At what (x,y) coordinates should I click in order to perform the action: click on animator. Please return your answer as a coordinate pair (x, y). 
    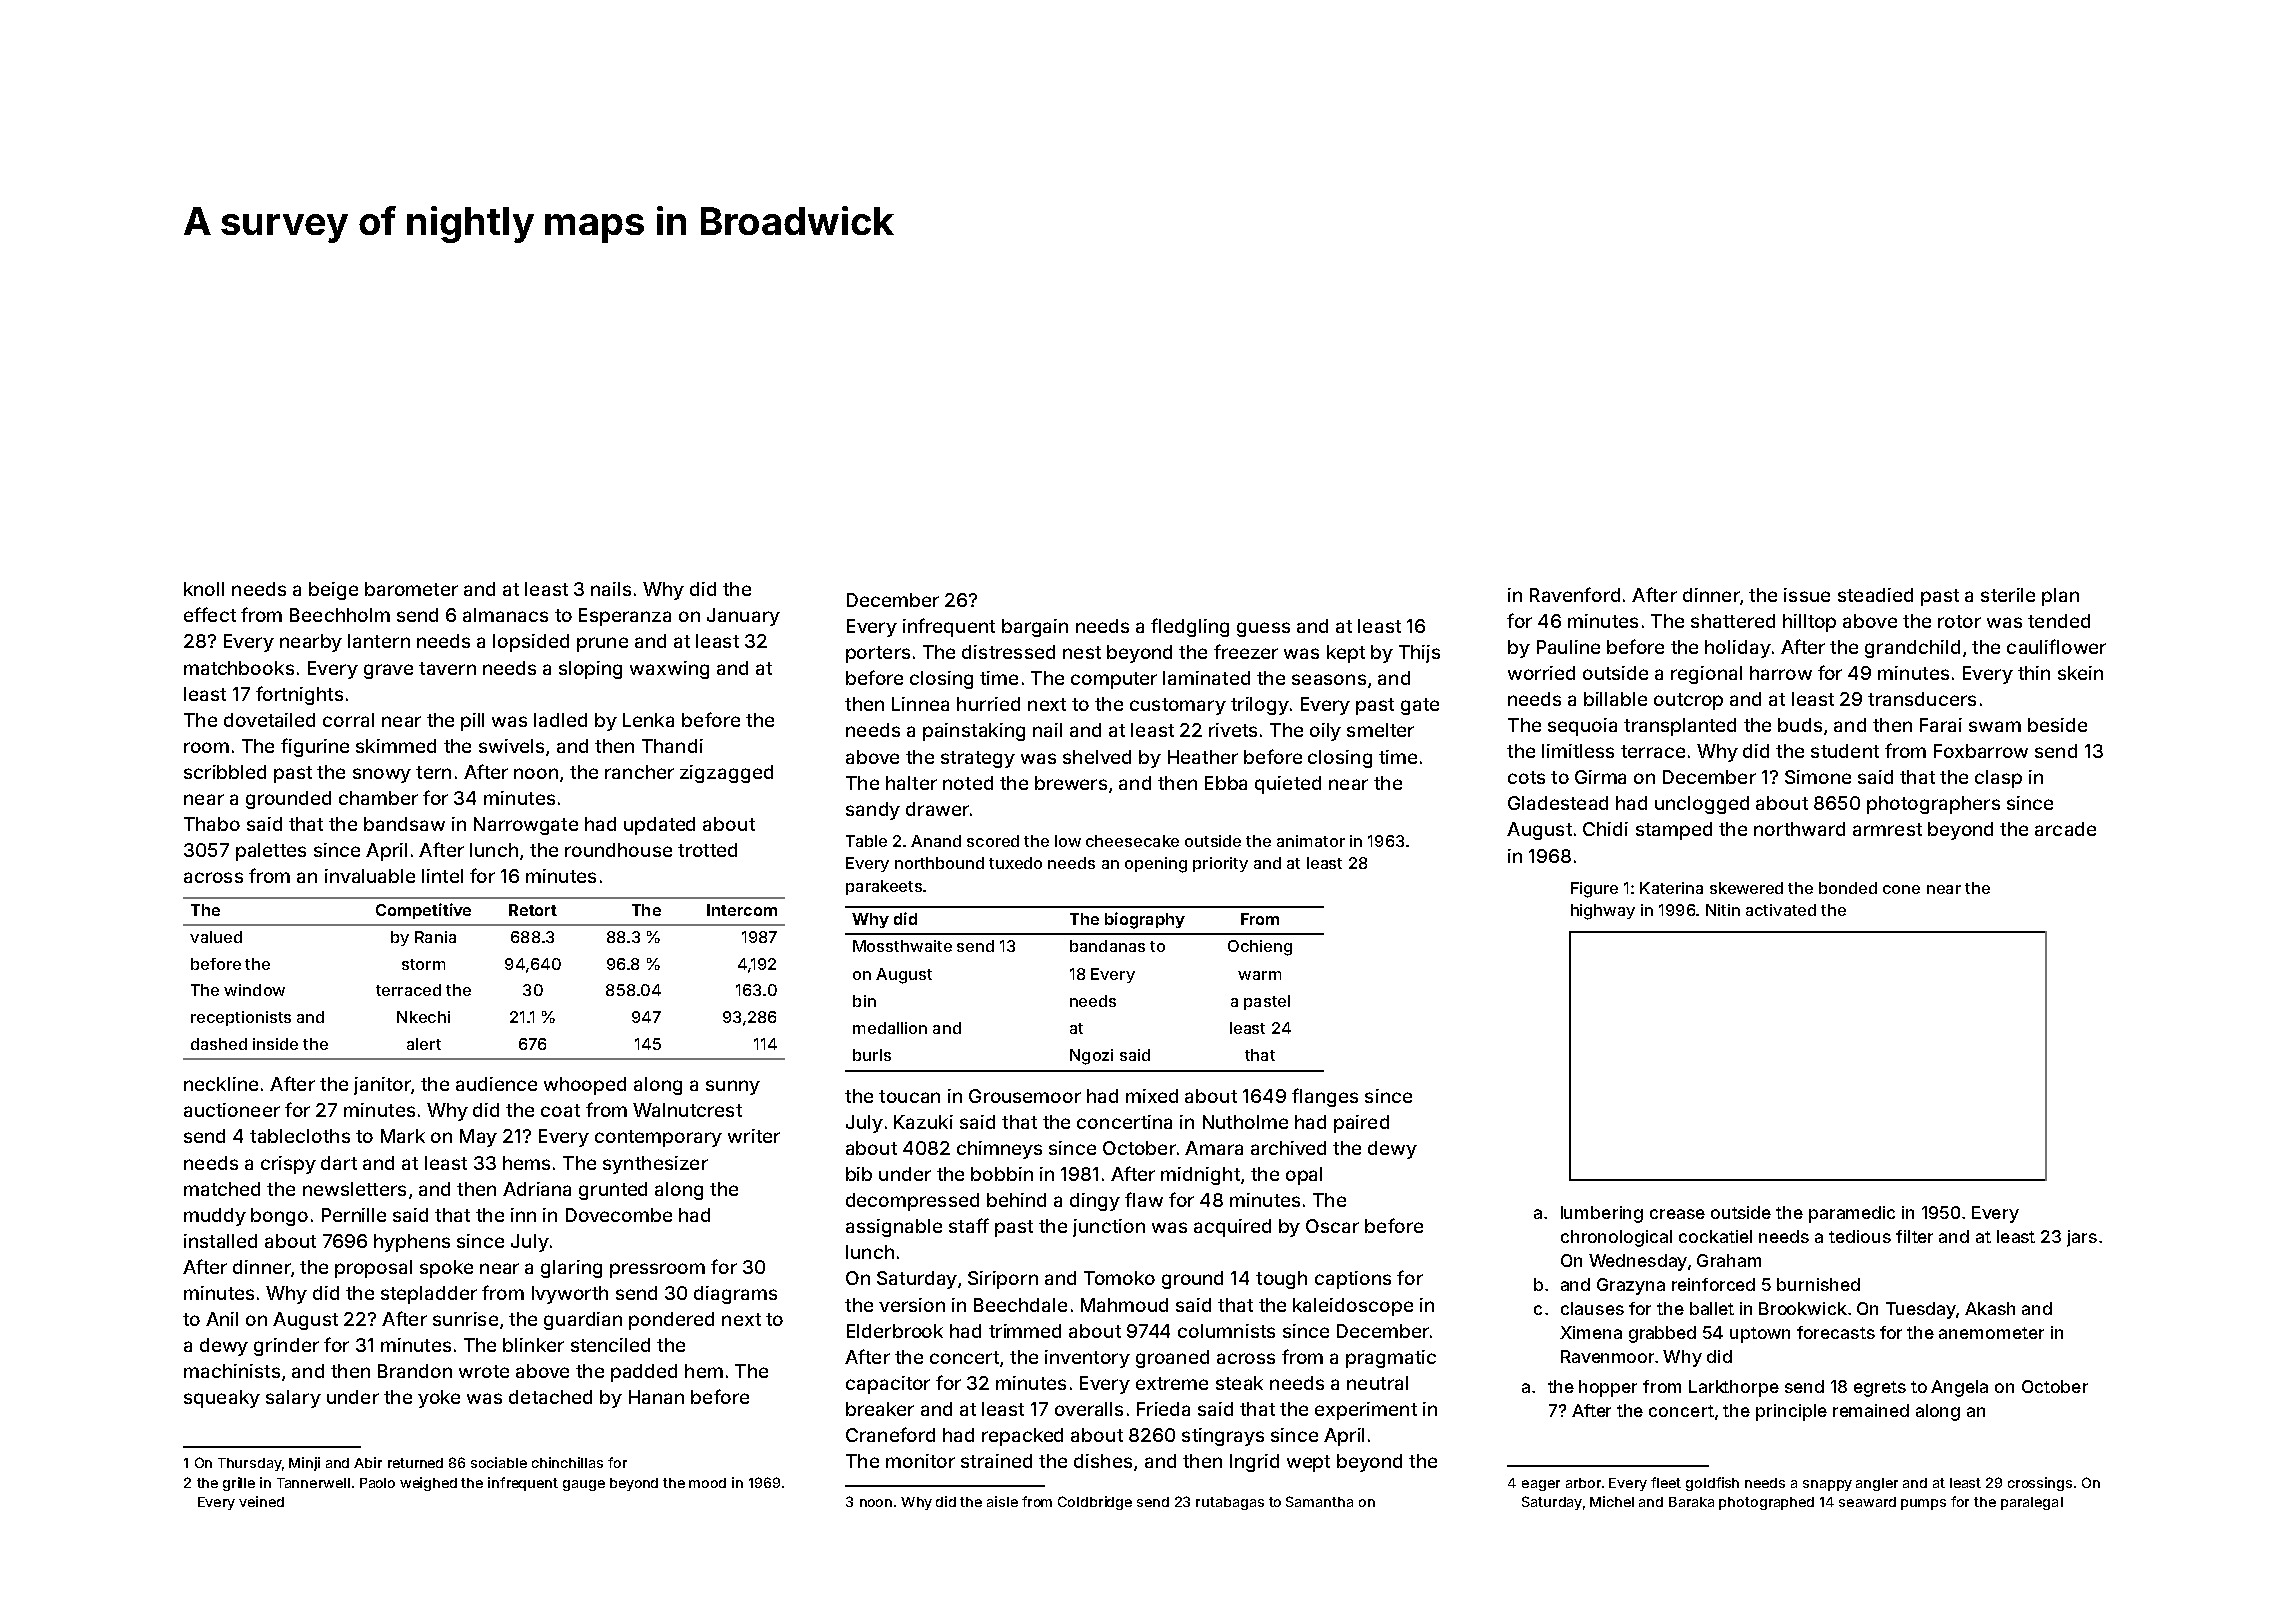
    Looking at the image, I should click on (1311, 841).
